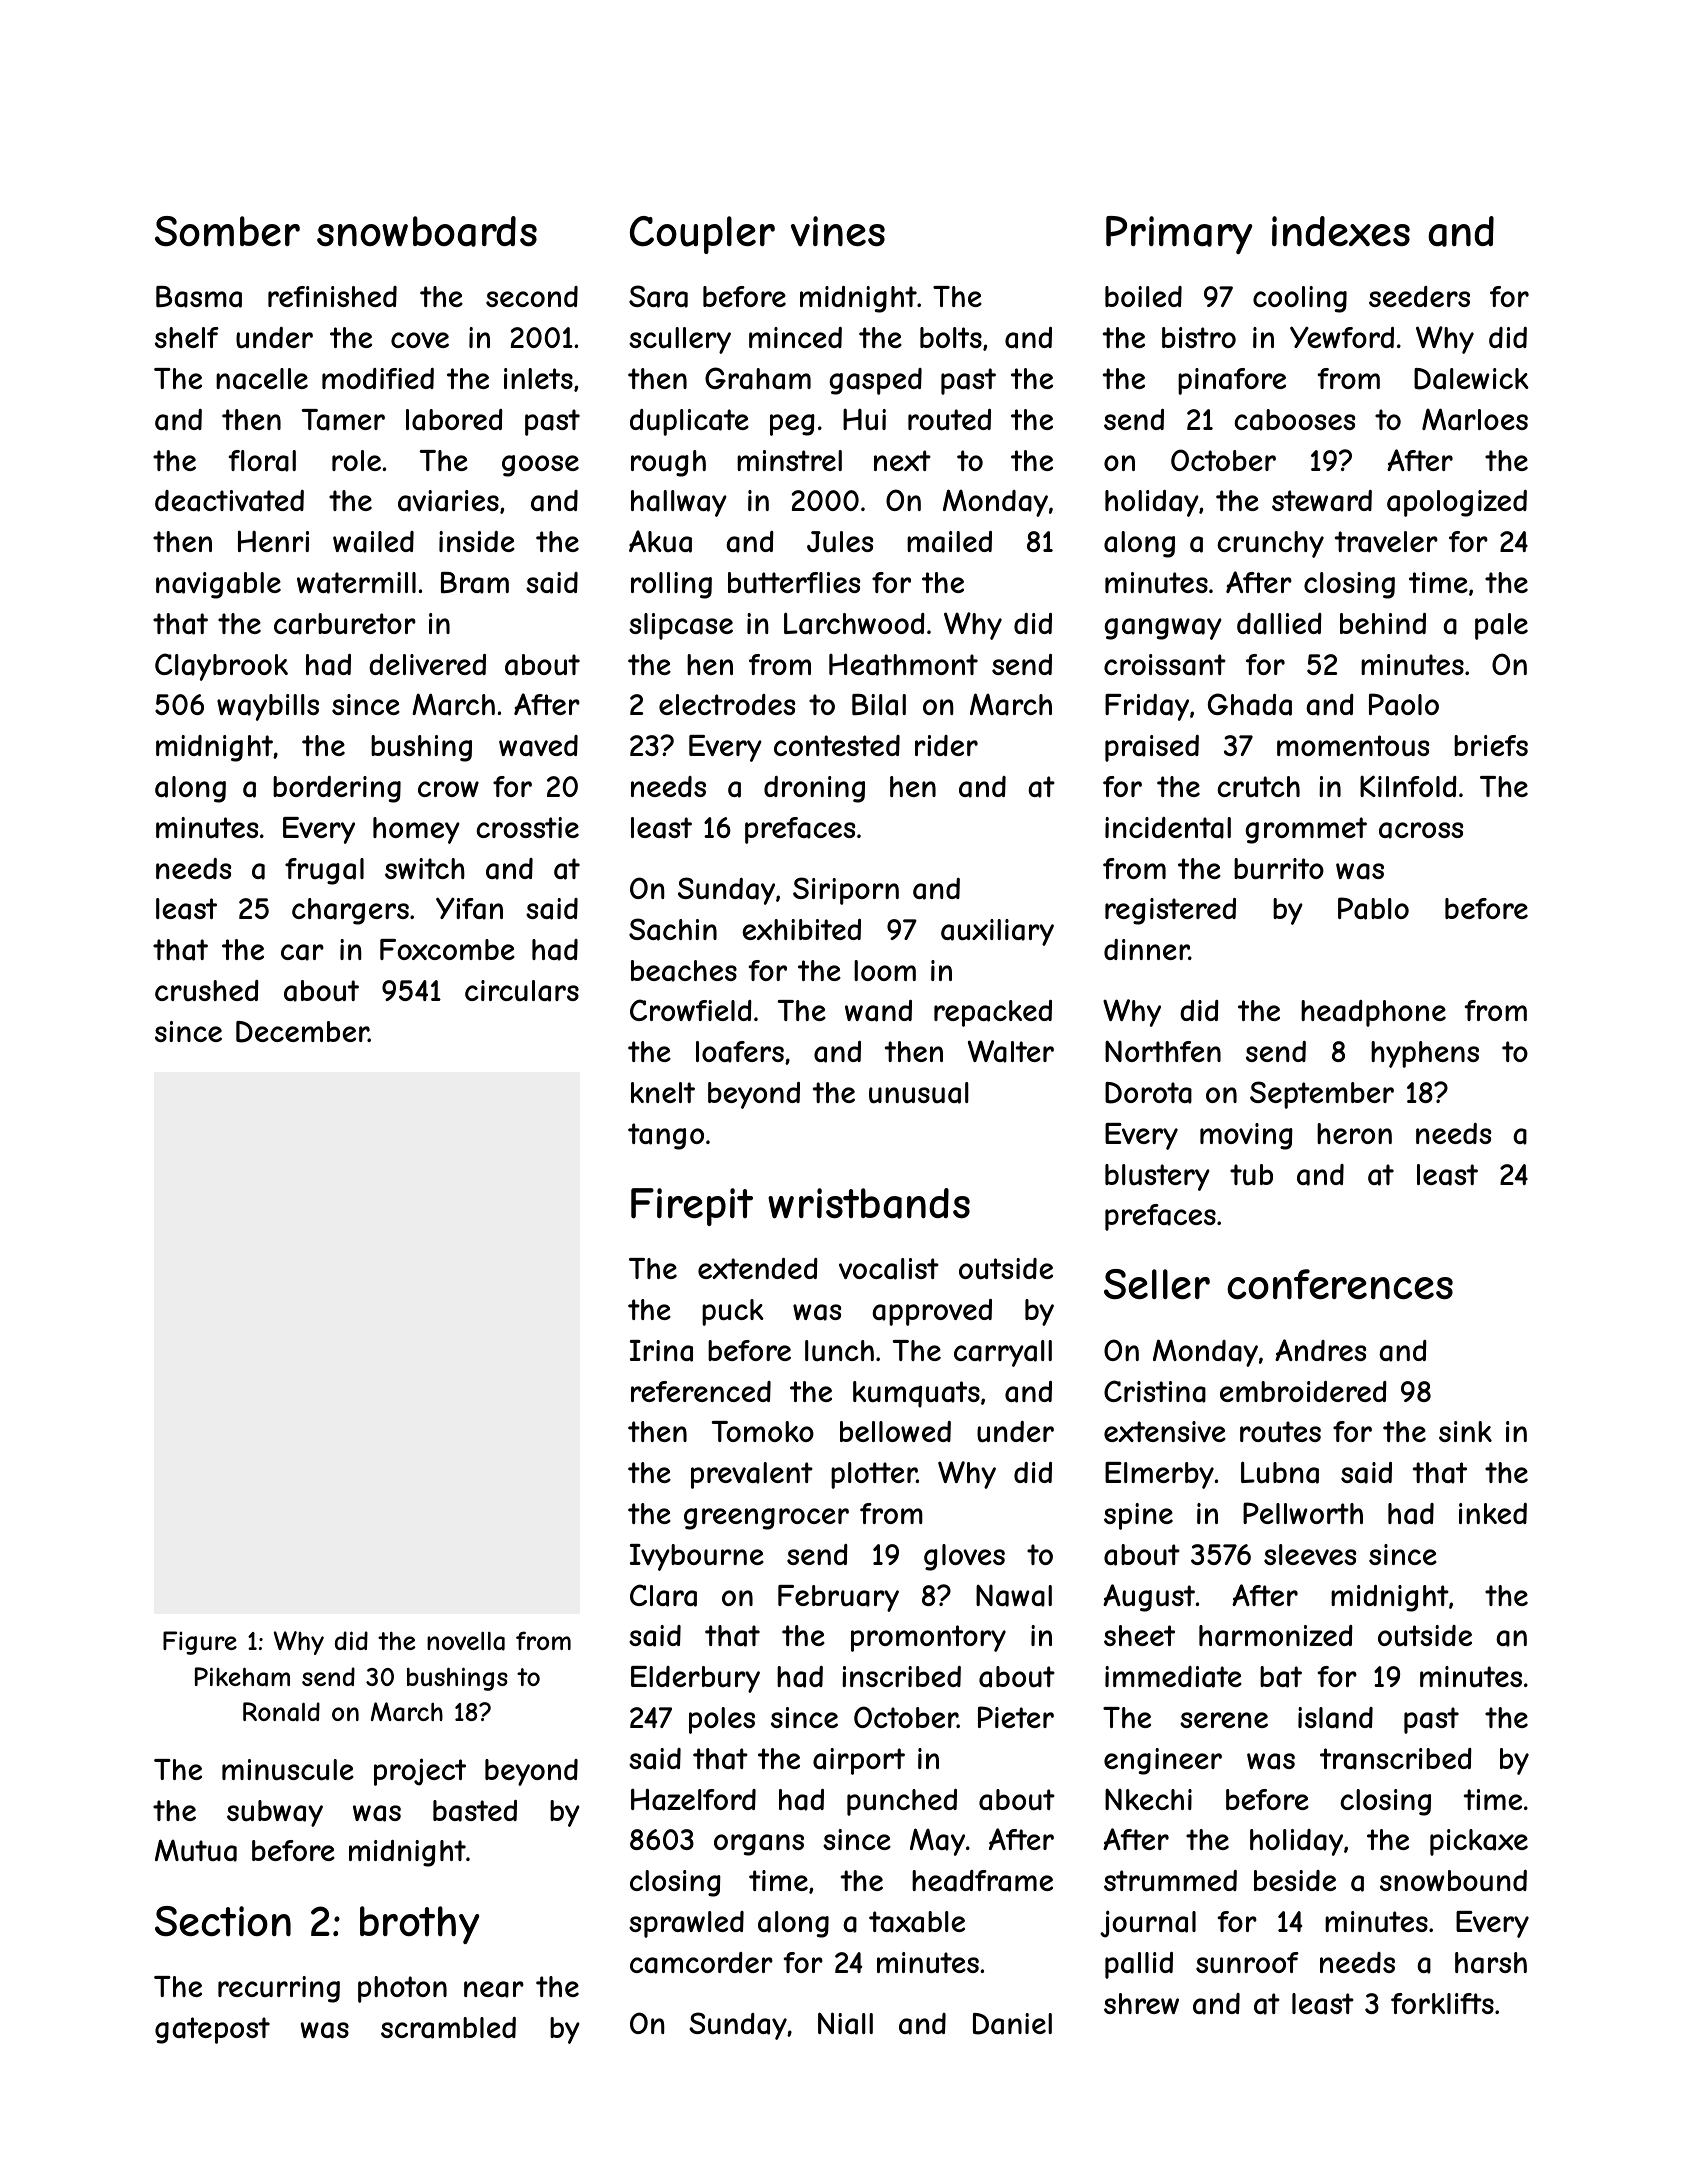 The height and width of the screenshot is (2178, 1683). Describe the element at coordinates (692, 1207) in the screenshot. I see `Firepit` at that location.
